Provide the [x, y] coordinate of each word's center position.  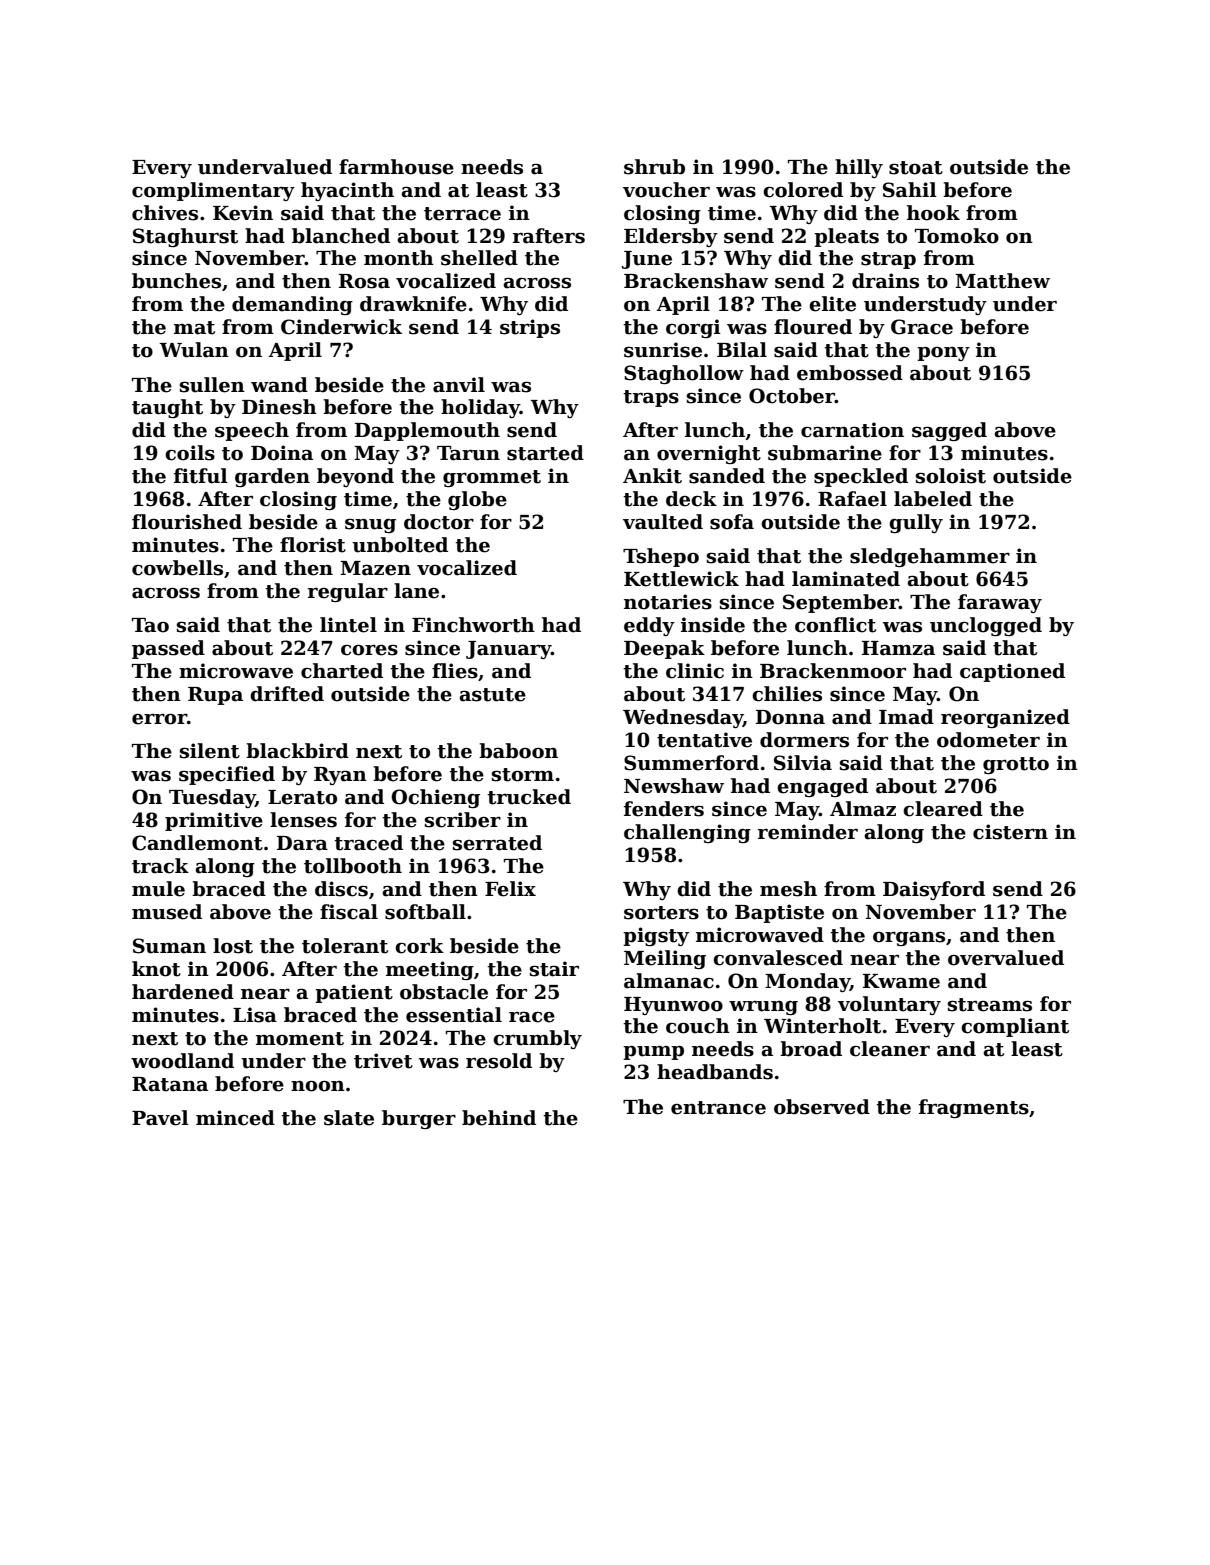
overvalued [1006, 958]
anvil [459, 385]
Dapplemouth [427, 431]
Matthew [1002, 281]
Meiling [665, 959]
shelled [479, 258]
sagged [949, 431]
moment [300, 1039]
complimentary [213, 191]
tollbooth [353, 866]
